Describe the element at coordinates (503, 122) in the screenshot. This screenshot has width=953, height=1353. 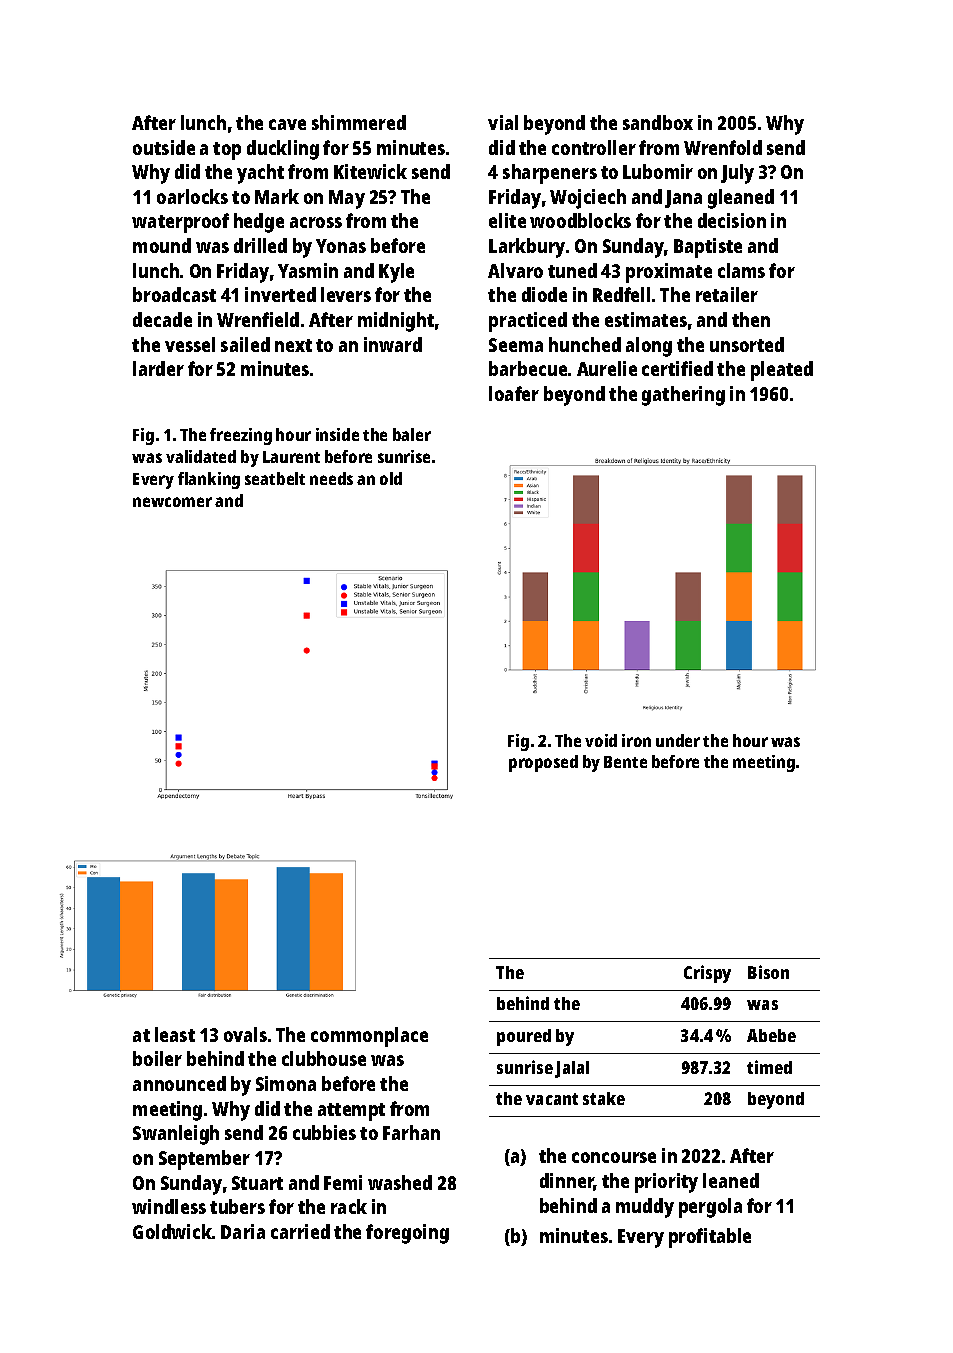
I see `vial` at that location.
